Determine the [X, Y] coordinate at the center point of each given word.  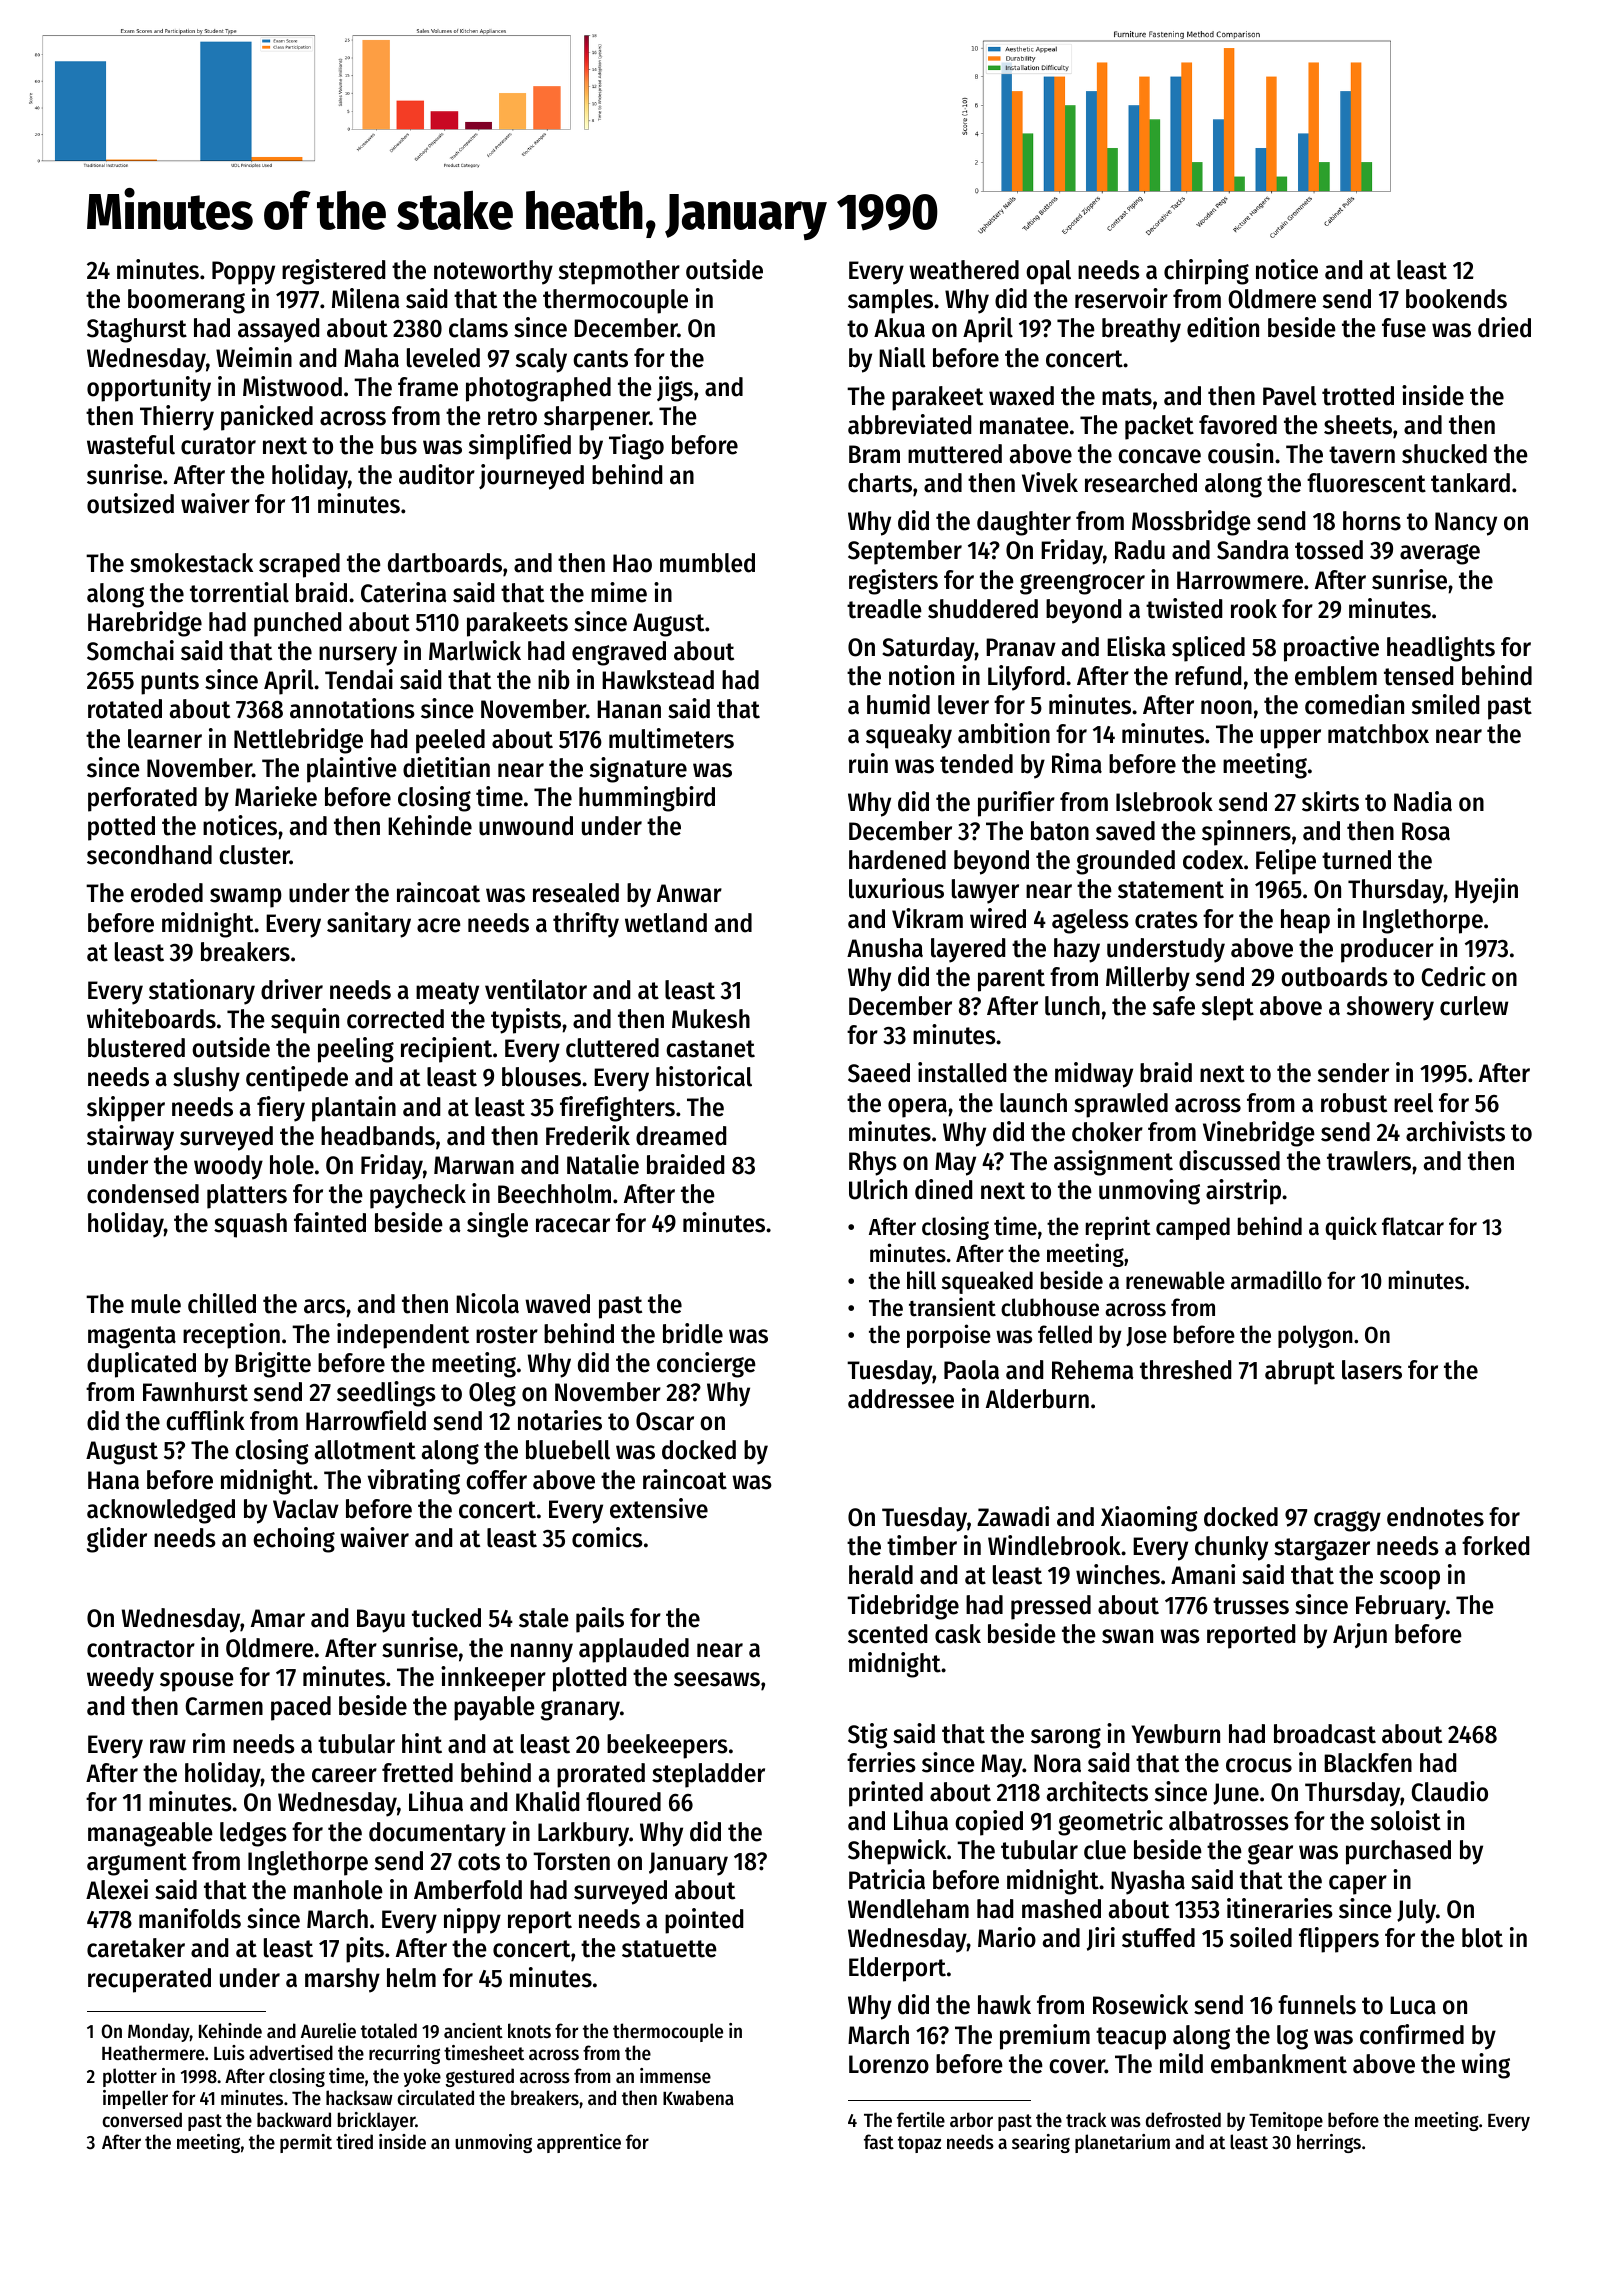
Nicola [487, 1303]
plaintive [352, 770]
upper [1291, 739]
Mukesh [711, 1019]
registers [893, 582]
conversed [142, 2120]
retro [512, 417]
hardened [897, 860]
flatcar [1413, 1226]
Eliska [1136, 646]
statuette [669, 1949]
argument [137, 1864]
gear [1270, 1854]
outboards [1334, 977]
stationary [202, 992]
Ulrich [878, 1189]
